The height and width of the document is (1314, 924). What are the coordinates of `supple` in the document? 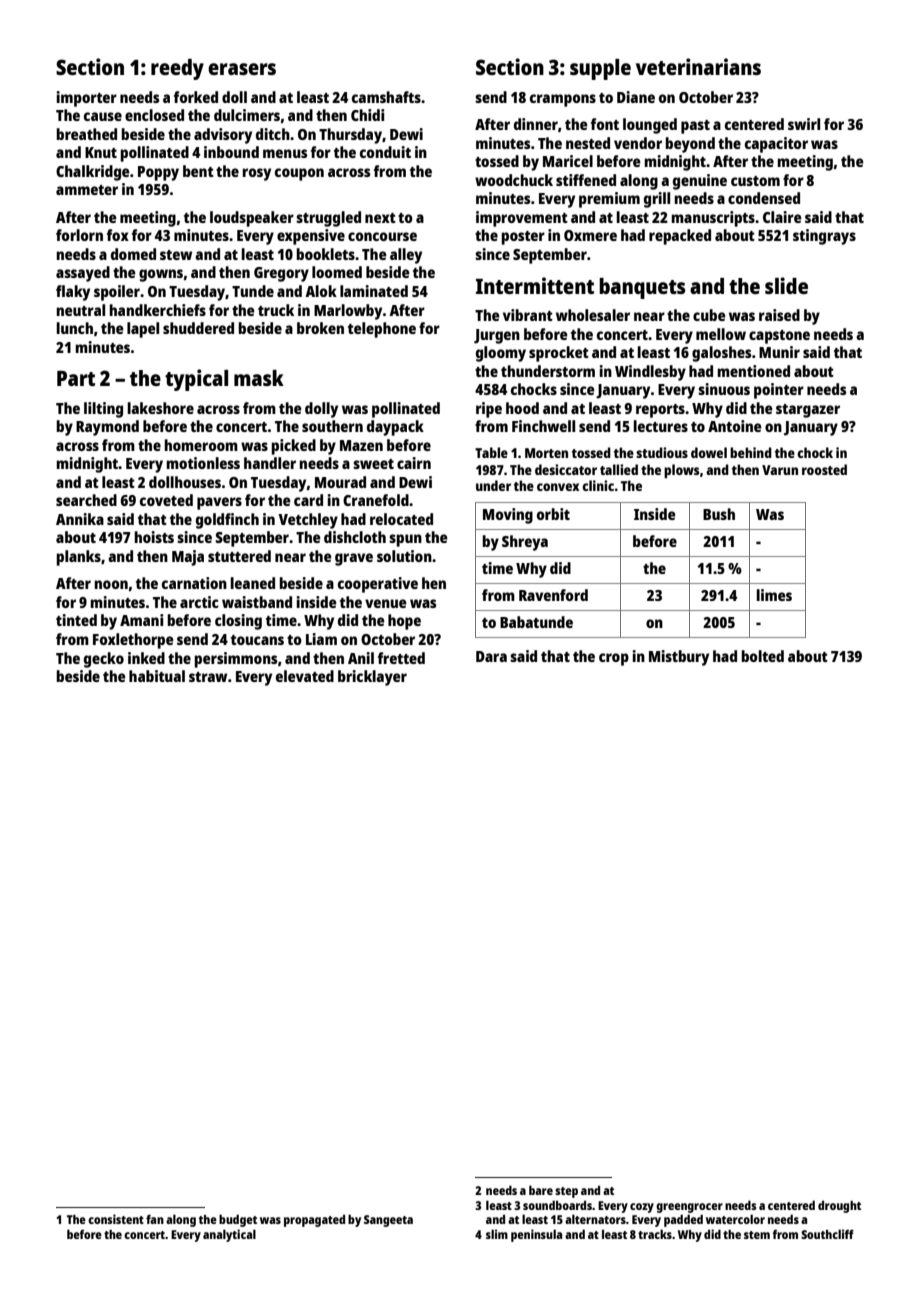 It's located at (600, 69).
